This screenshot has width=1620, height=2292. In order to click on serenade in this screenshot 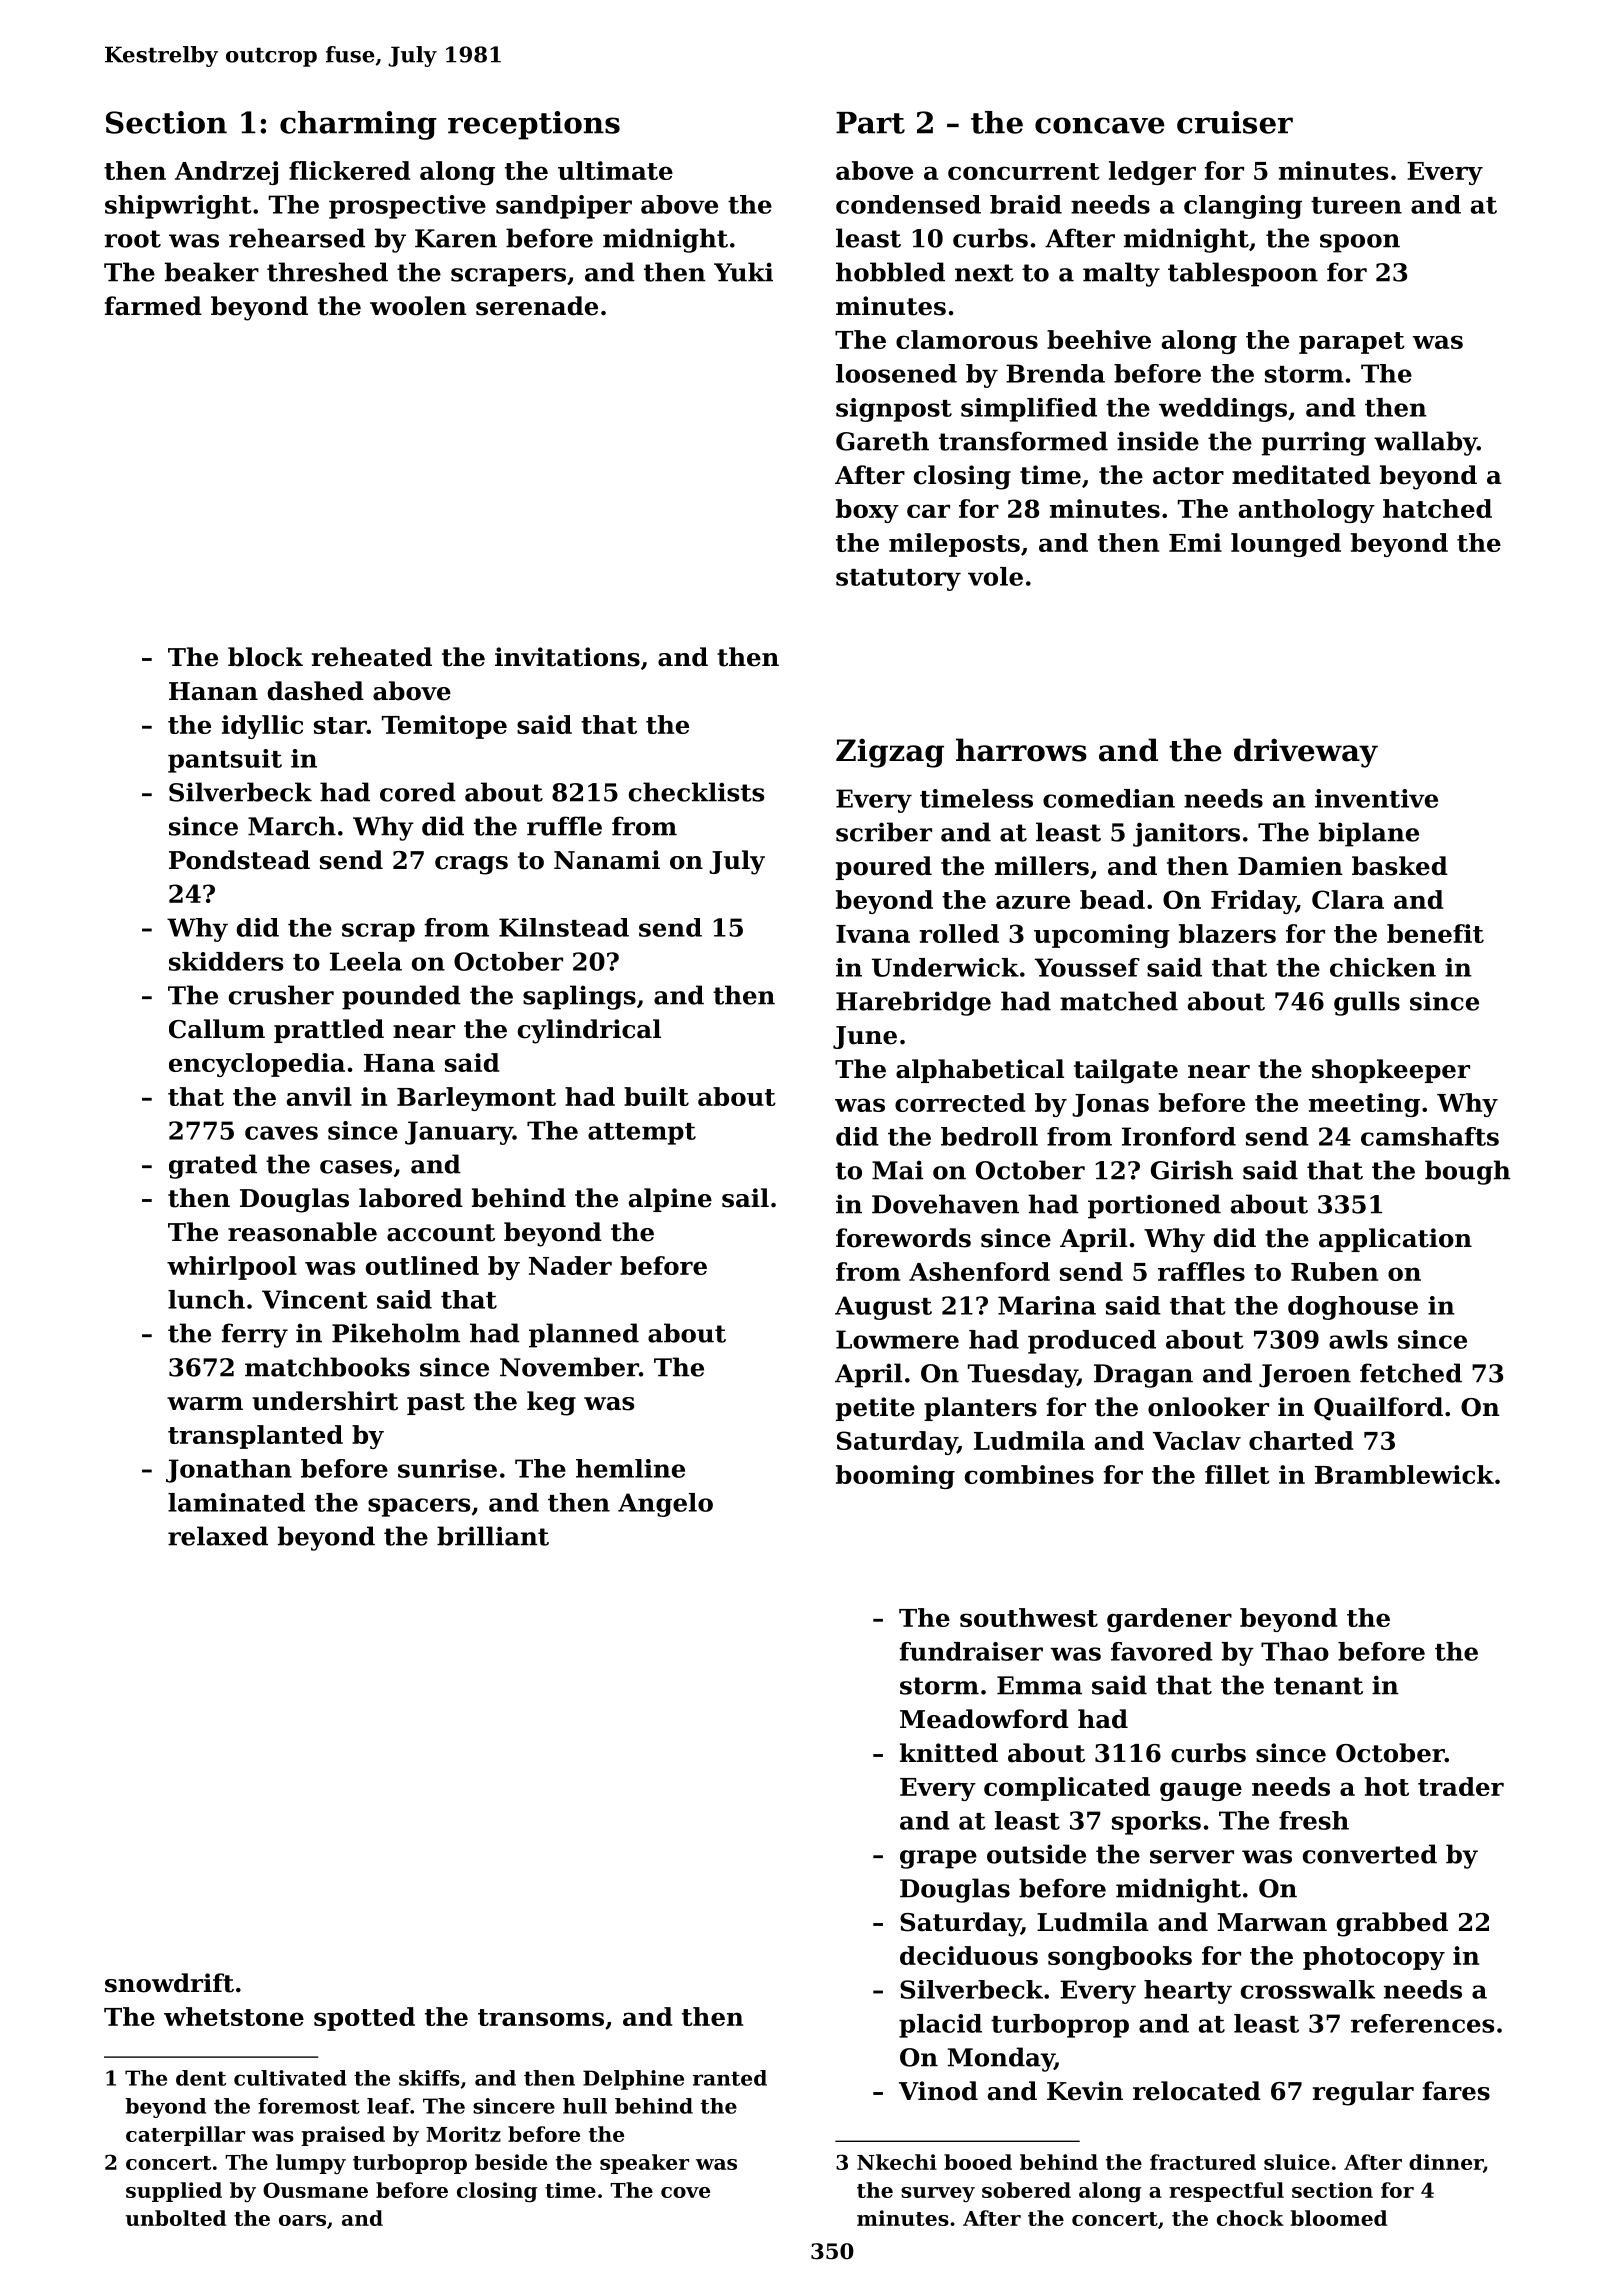, I will do `click(537, 306)`.
